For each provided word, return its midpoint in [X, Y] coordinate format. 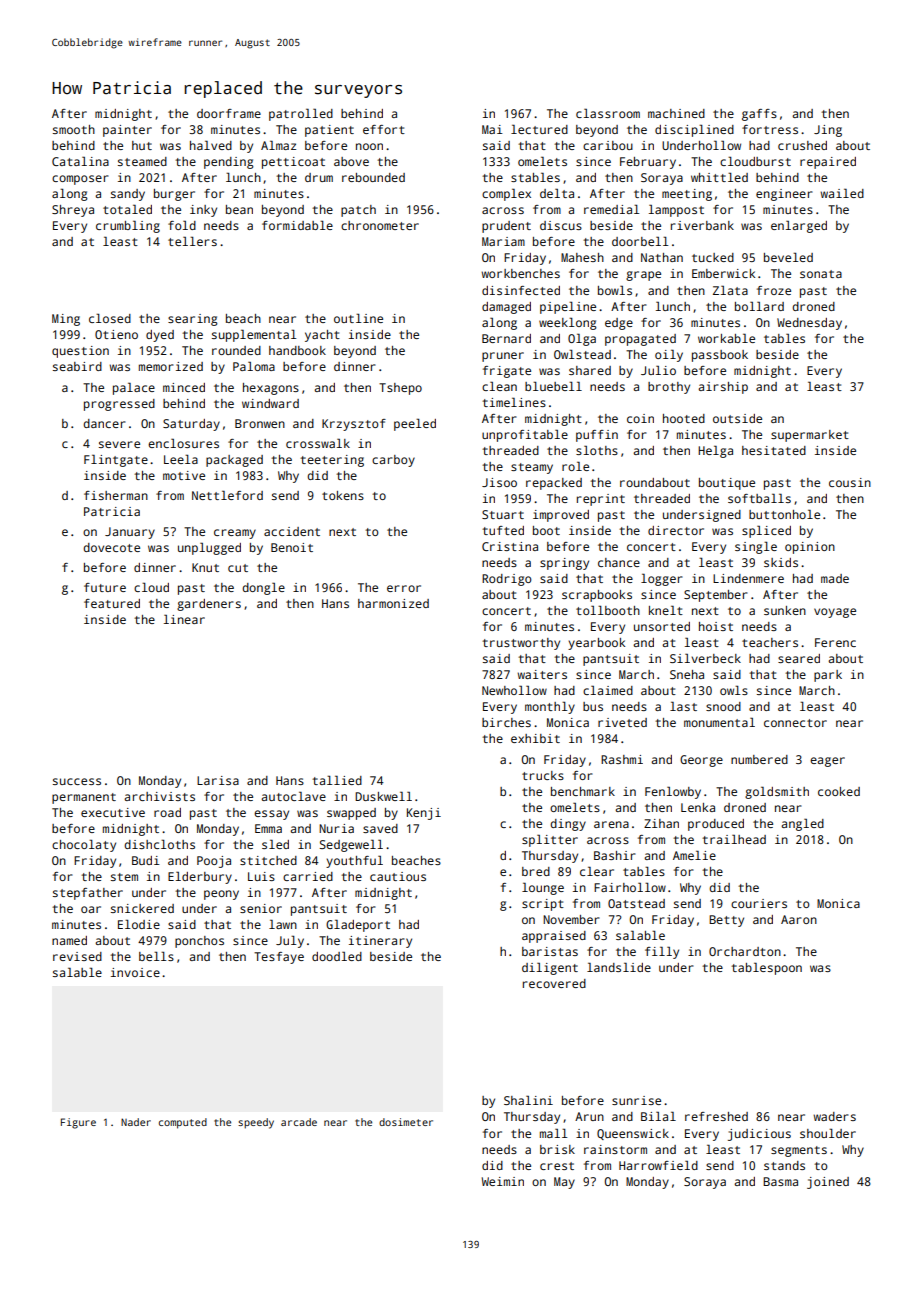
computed [183, 1123]
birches [506, 722]
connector [795, 723]
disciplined [694, 131]
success [77, 781]
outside [737, 418]
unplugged [209, 548]
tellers [192, 241]
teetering [332, 461]
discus [561, 225]
